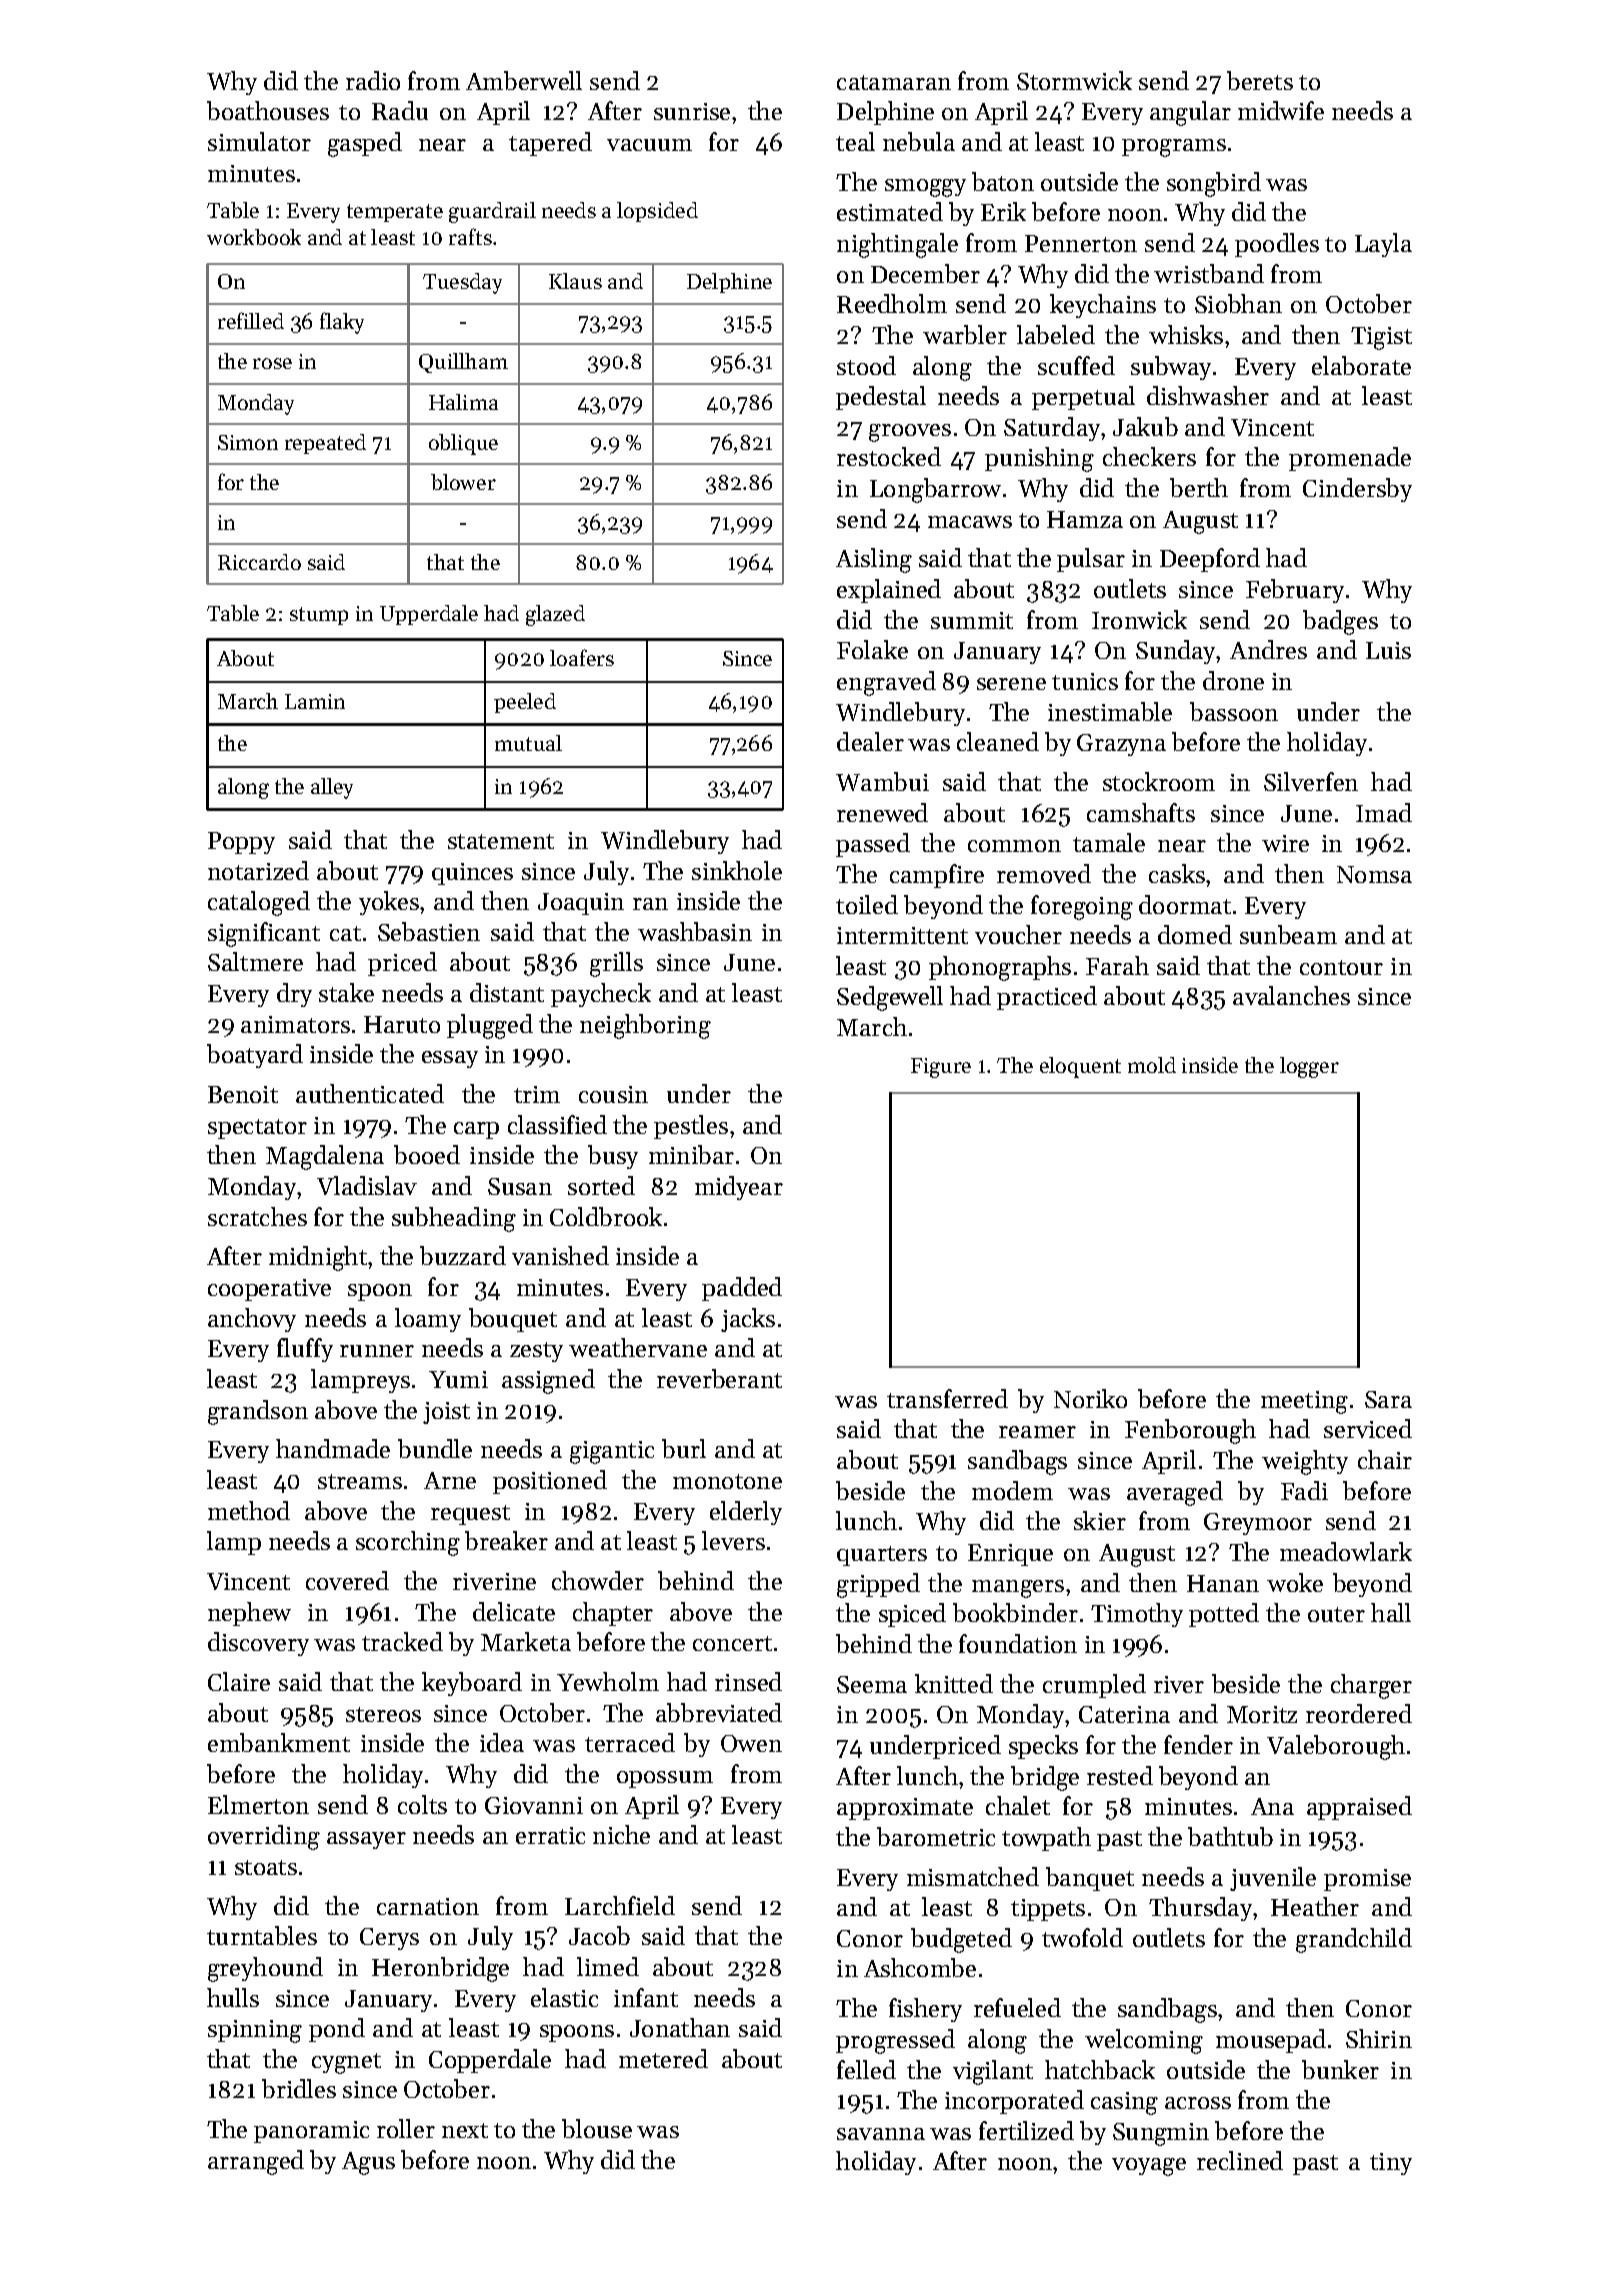  Describe the element at coordinates (502, 1742) in the document. I see `idea` at that location.
